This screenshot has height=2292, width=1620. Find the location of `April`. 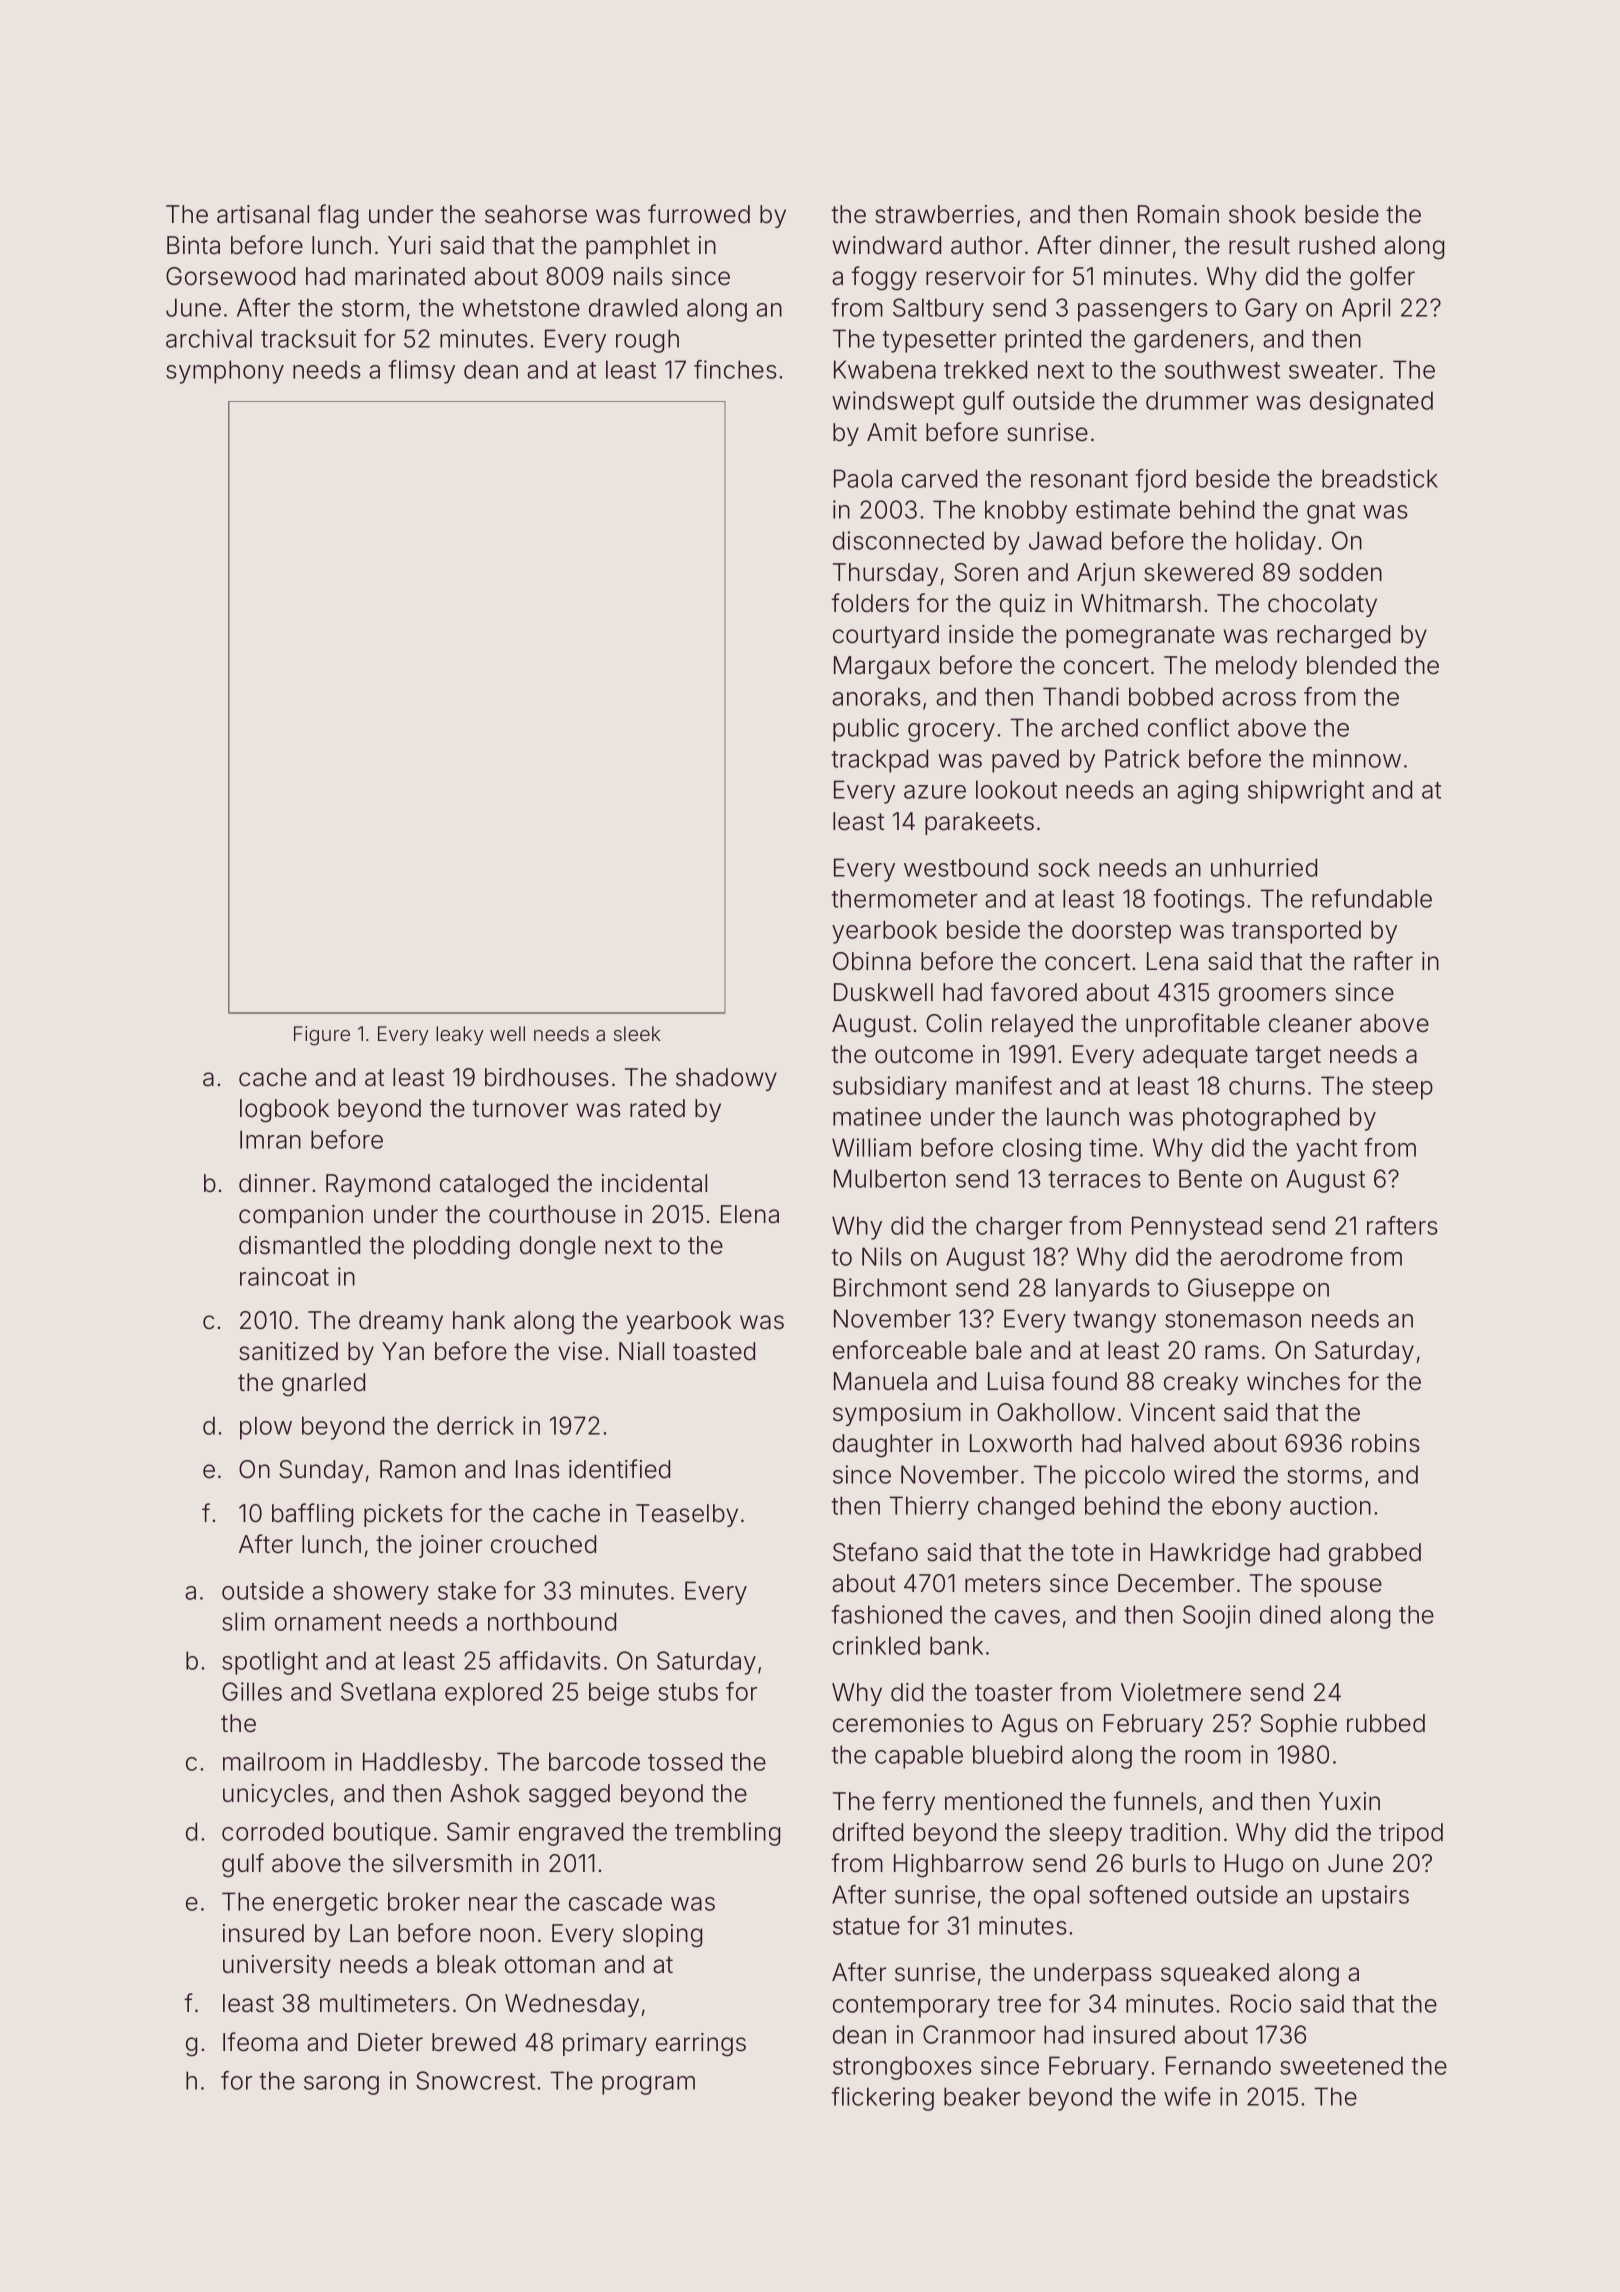

April is located at coordinates (1366, 310).
